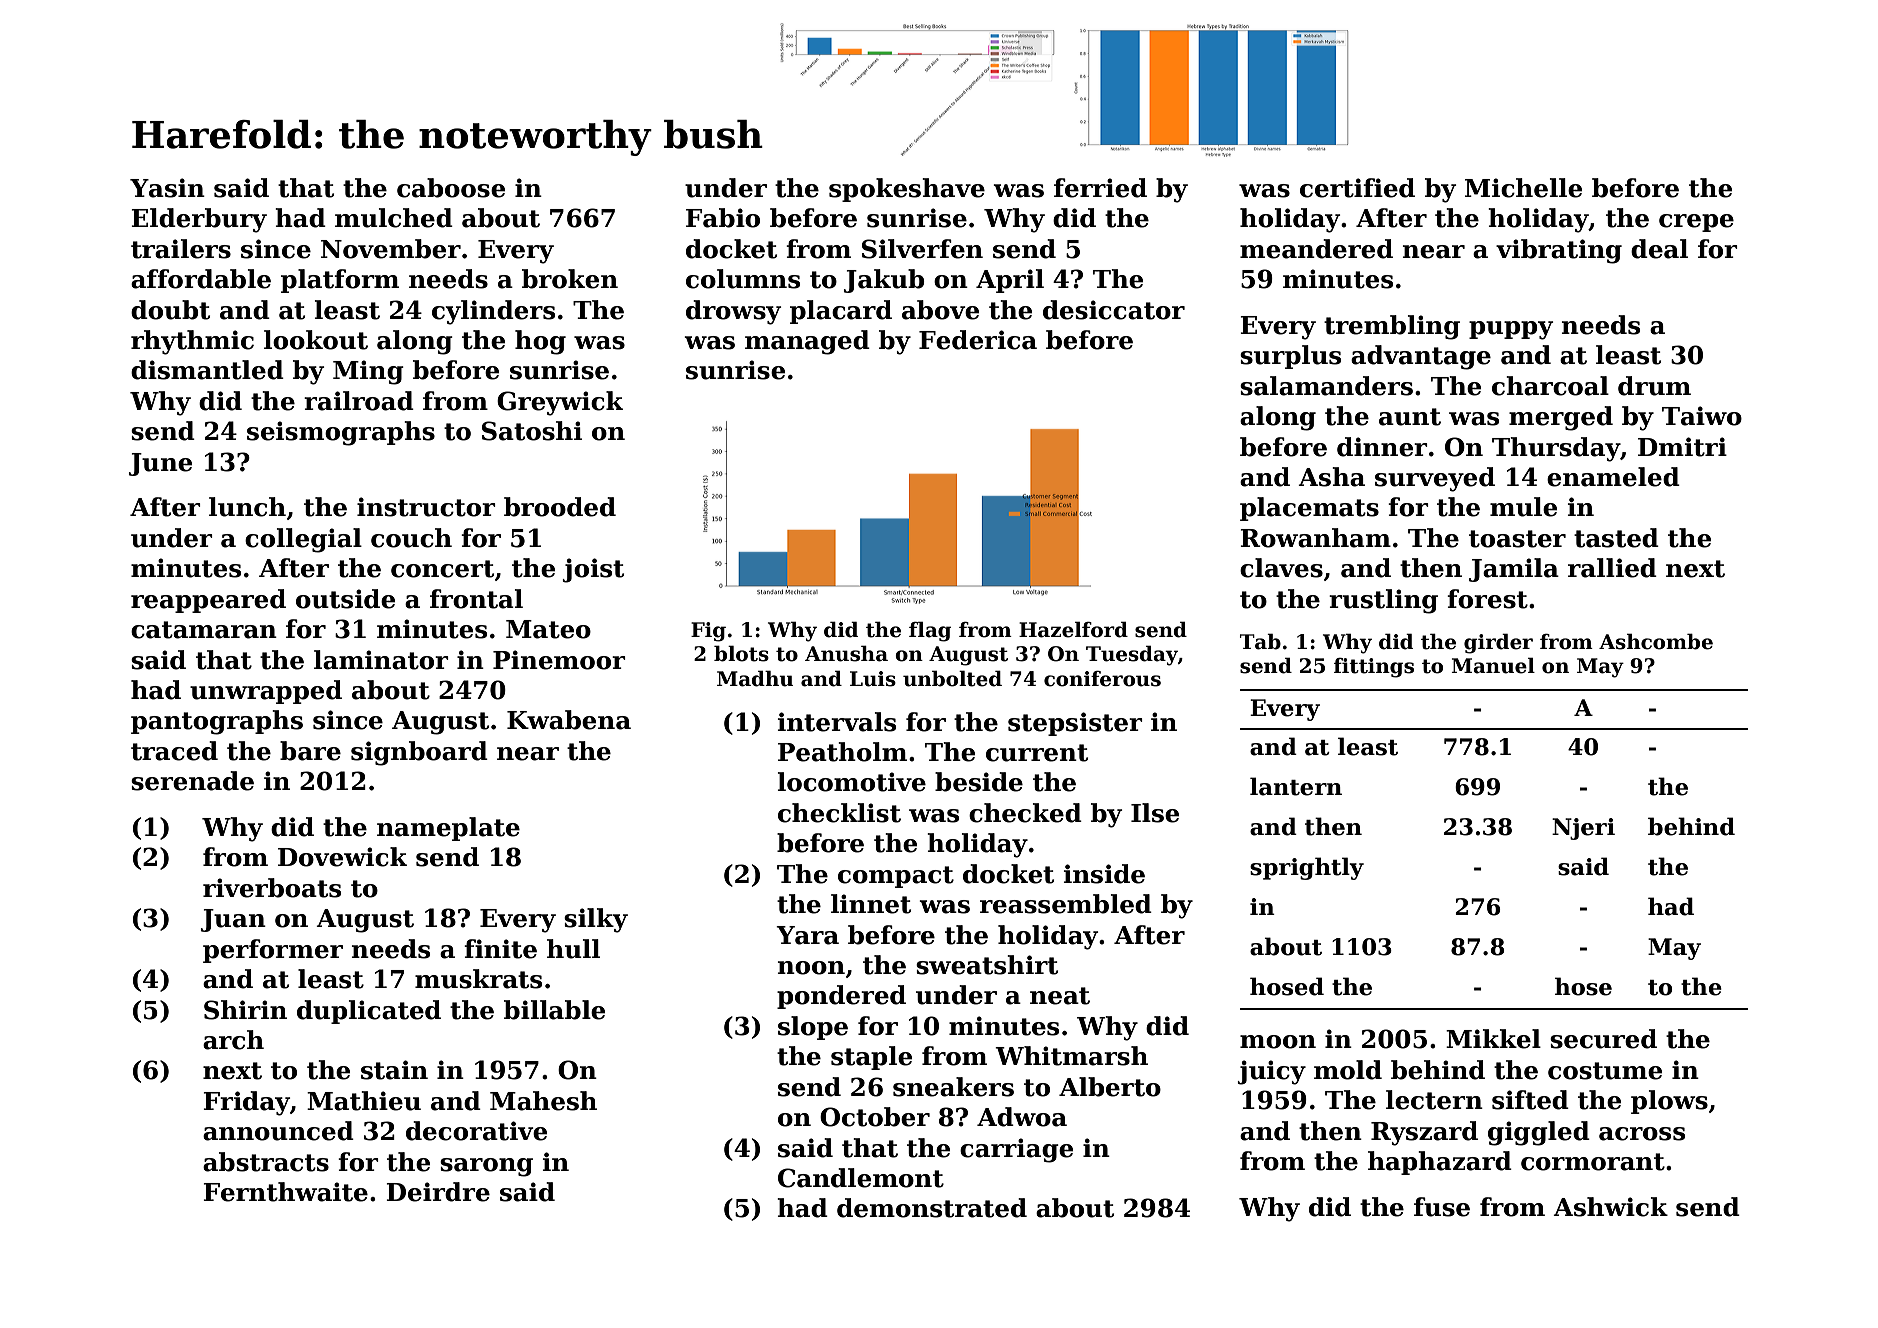 The image size is (1878, 1328). I want to click on Yasin, so click(167, 188).
